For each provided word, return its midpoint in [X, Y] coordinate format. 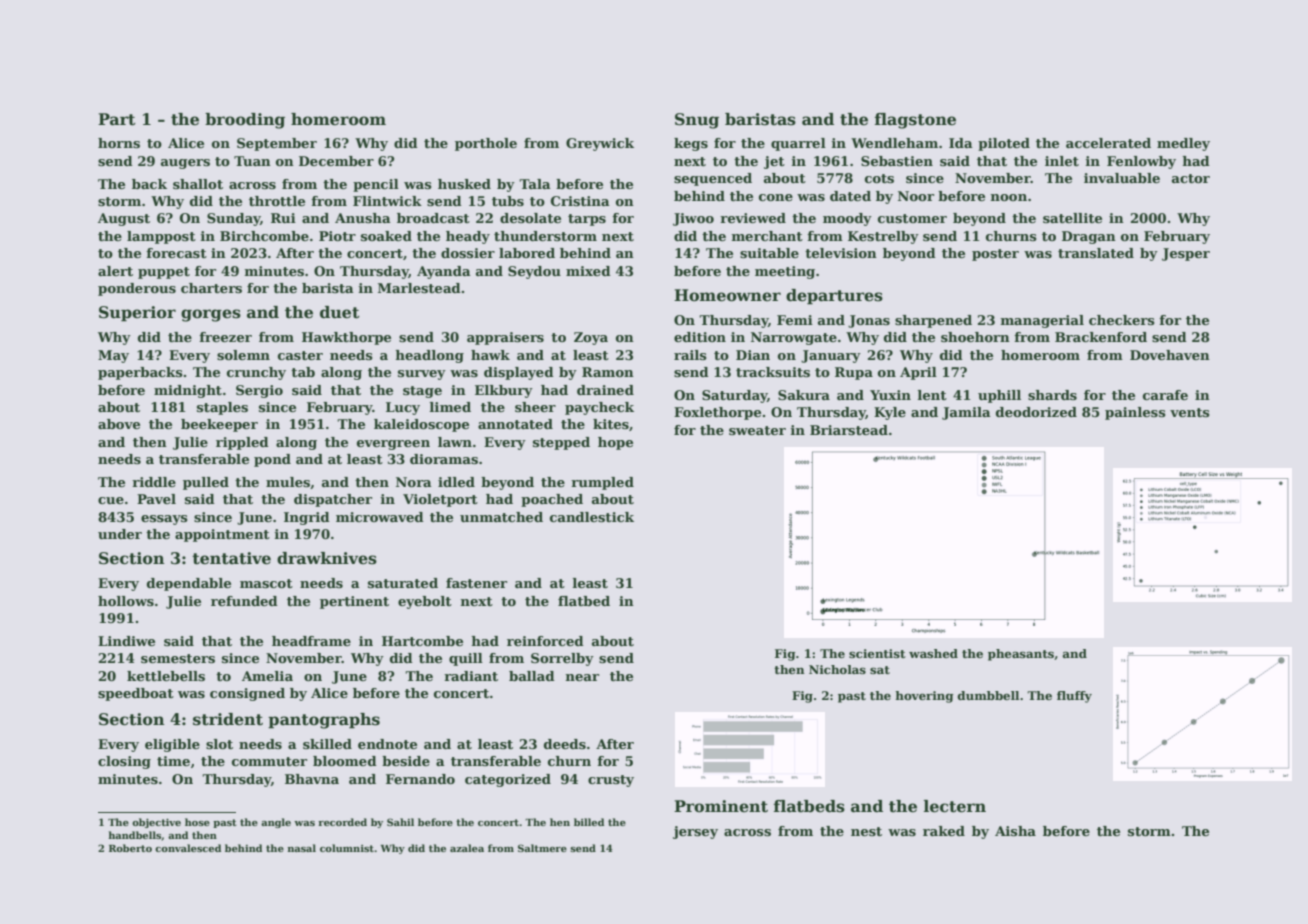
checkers [1121, 320]
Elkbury [504, 391]
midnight [188, 391]
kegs [691, 144]
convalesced [188, 848]
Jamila [966, 413]
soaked [386, 236]
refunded [244, 601]
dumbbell [988, 695]
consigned [247, 694]
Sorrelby [562, 659]
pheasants [1021, 655]
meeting [785, 272]
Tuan [252, 161]
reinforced [545, 641]
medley [1183, 144]
